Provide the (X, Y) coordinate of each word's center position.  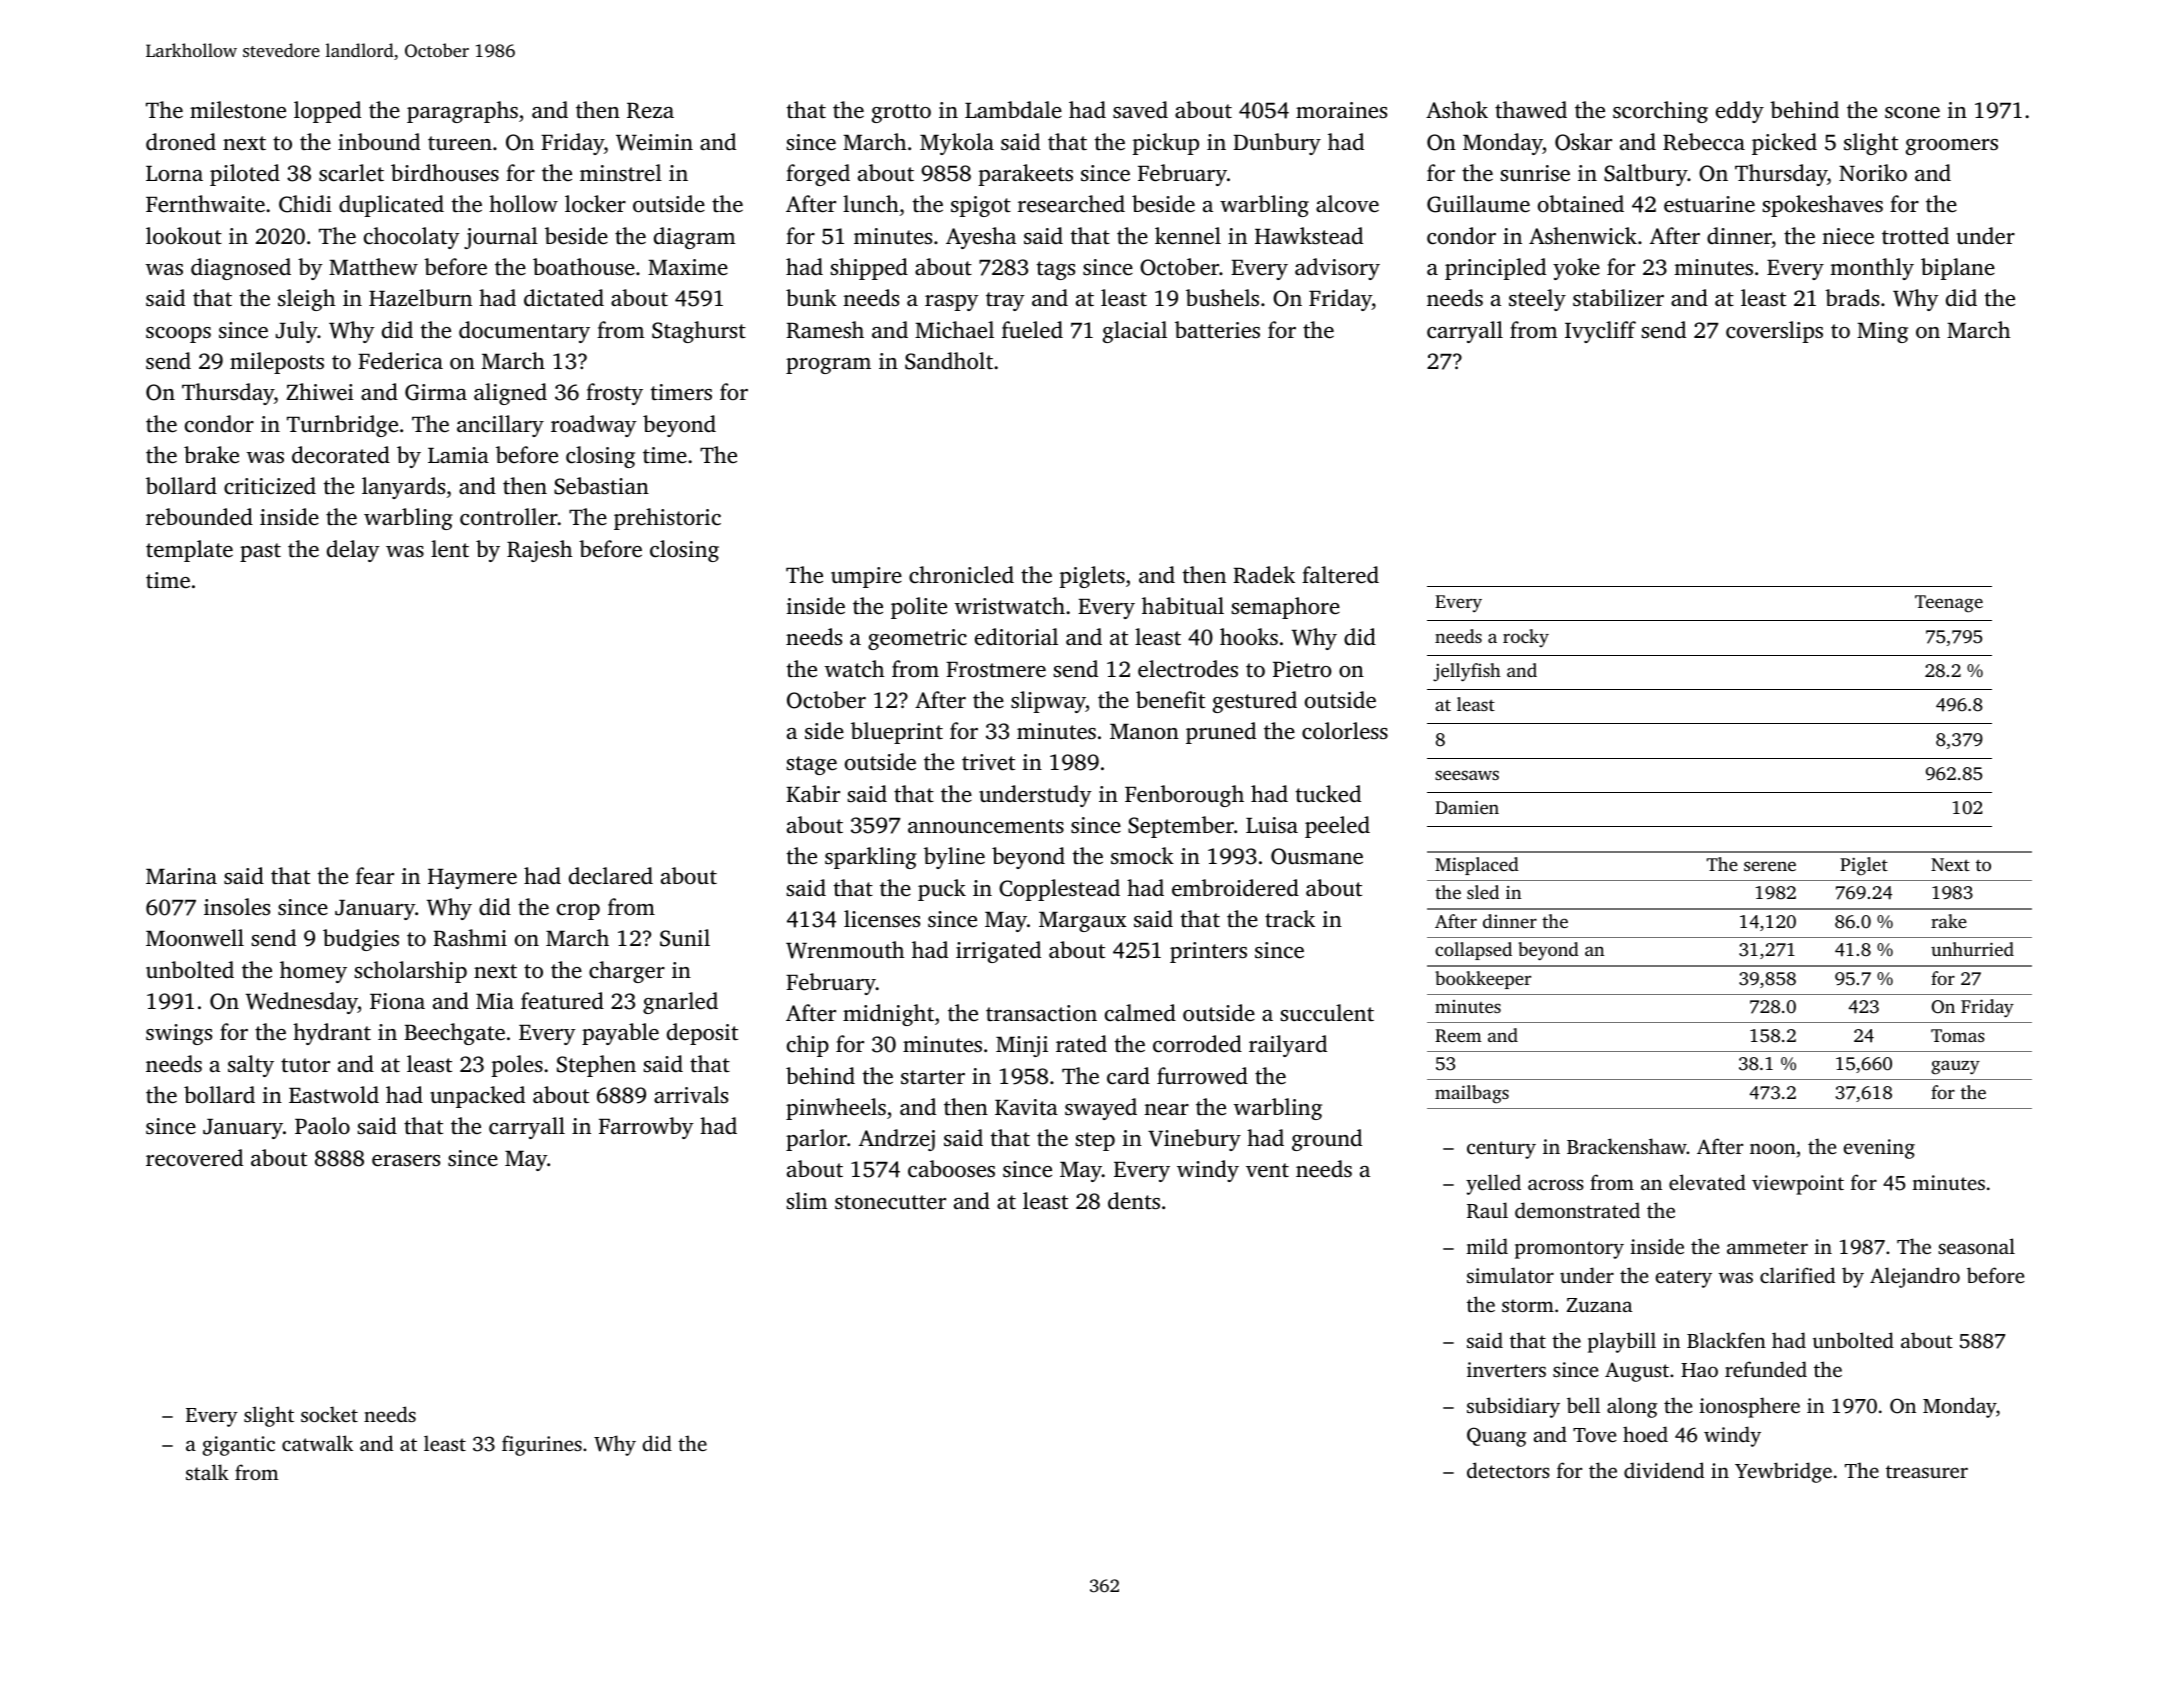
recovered (194, 1158)
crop (578, 912)
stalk (207, 1472)
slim (807, 1200)
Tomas (1958, 1035)
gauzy (1955, 1067)
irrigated (998, 952)
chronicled (961, 575)
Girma (436, 392)
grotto (901, 113)
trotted (1915, 236)
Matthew (373, 266)
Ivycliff (1600, 332)
